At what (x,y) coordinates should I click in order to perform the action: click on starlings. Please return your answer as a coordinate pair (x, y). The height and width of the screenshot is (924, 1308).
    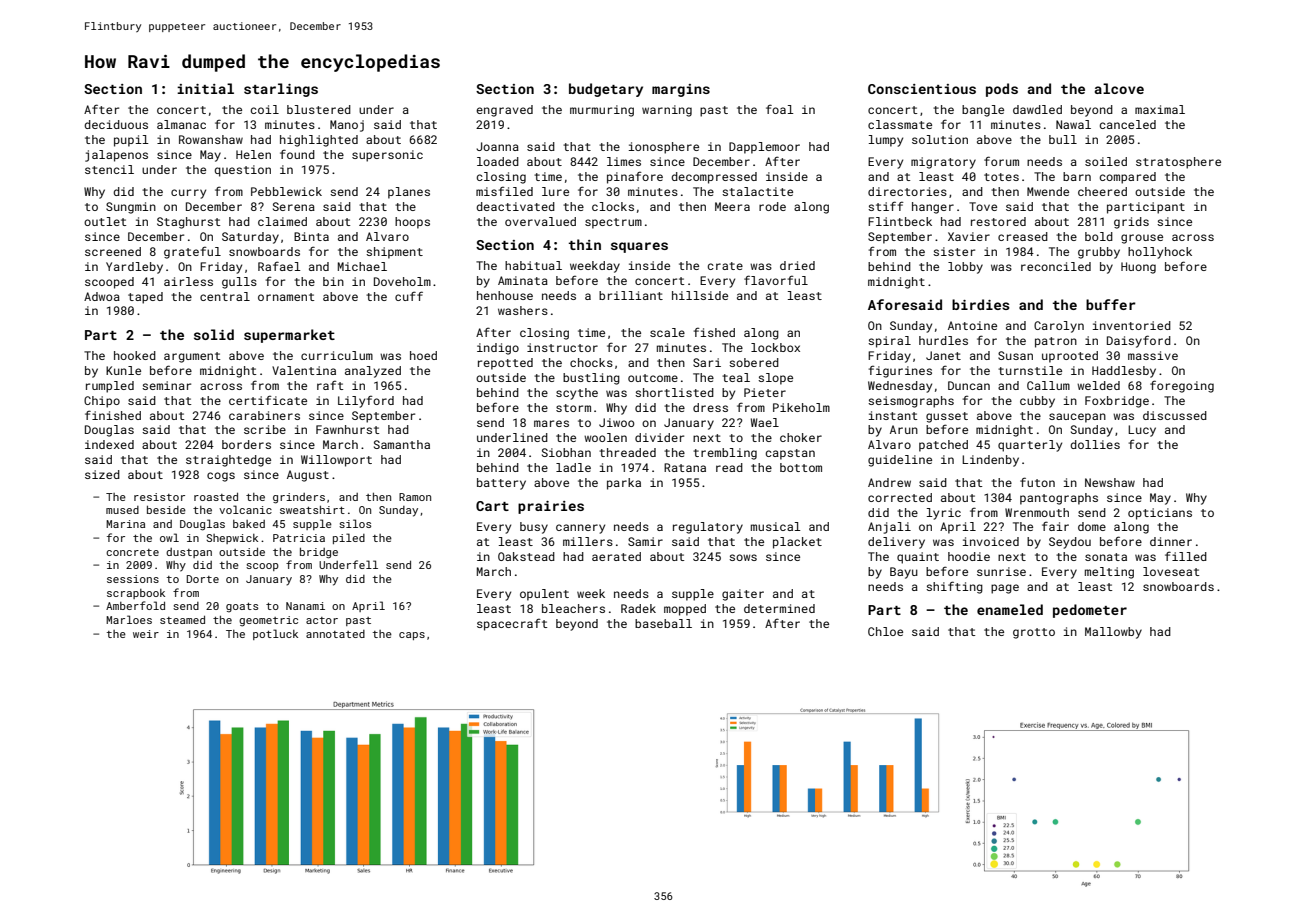
    Looking at the image, I should click on (281, 90).
